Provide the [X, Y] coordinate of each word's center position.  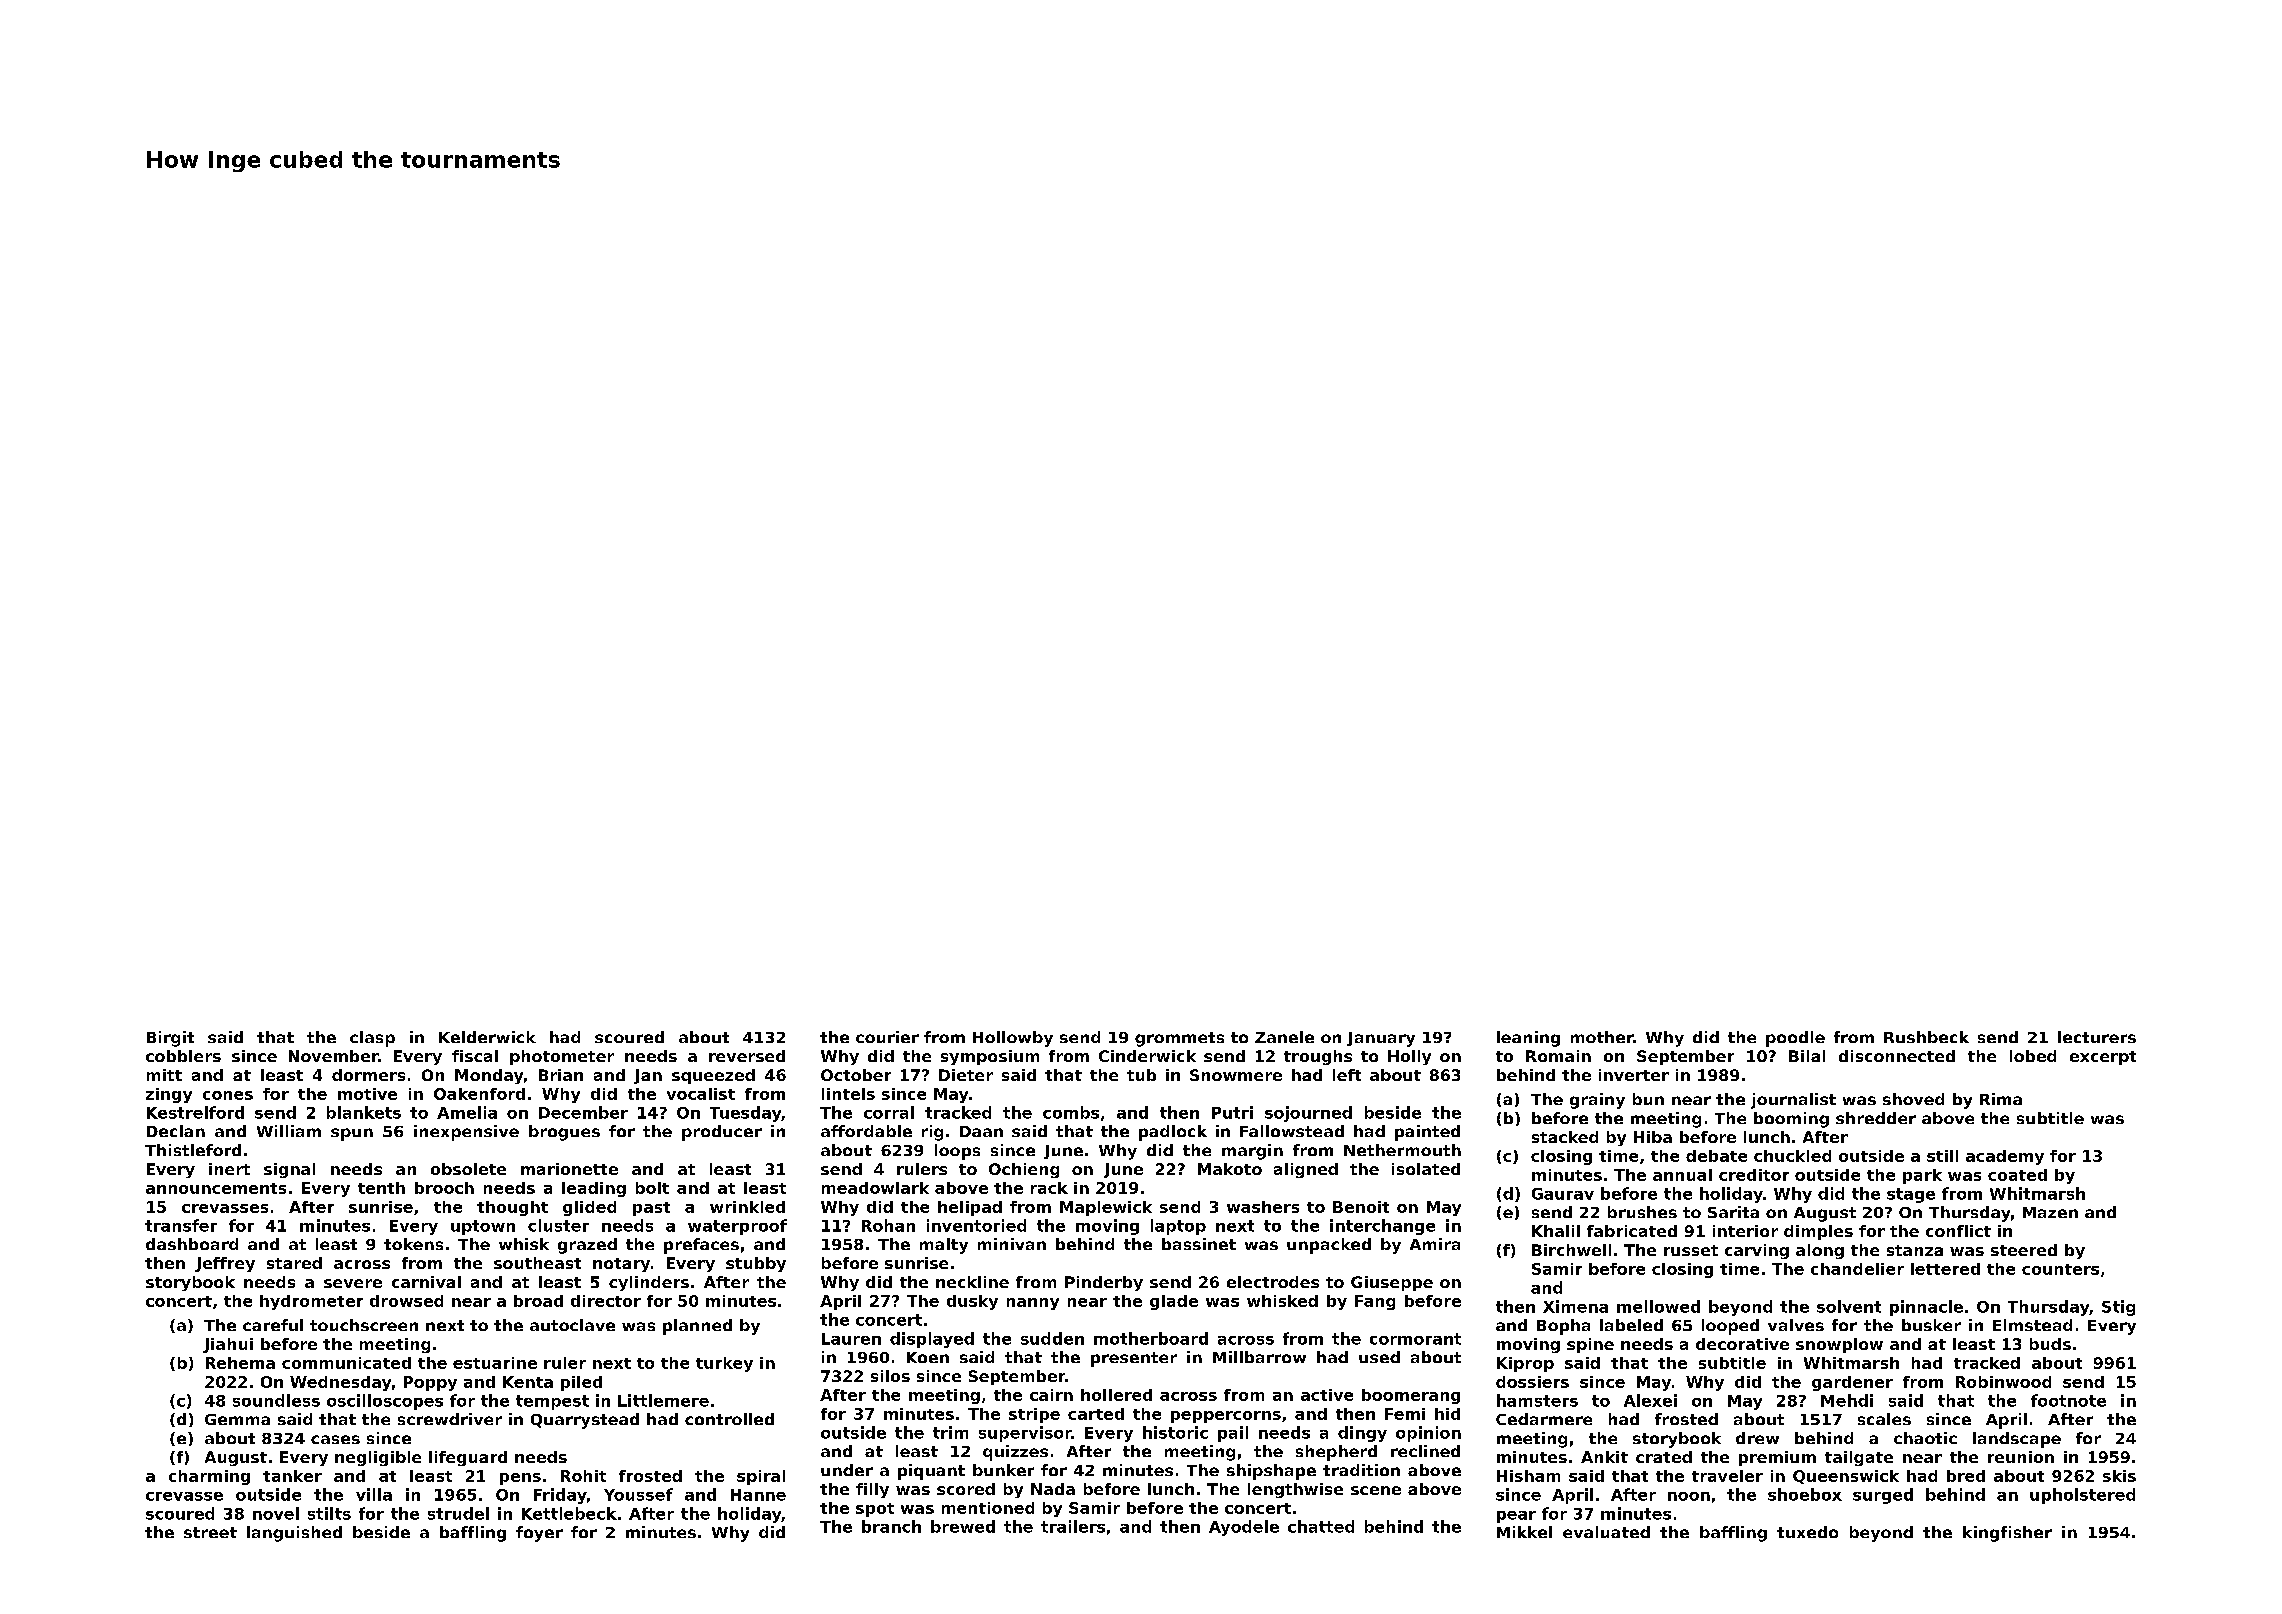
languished [294, 1534]
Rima [2001, 1099]
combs [1071, 1112]
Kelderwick [487, 1037]
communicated [346, 1363]
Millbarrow [1259, 1357]
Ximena [1575, 1306]
